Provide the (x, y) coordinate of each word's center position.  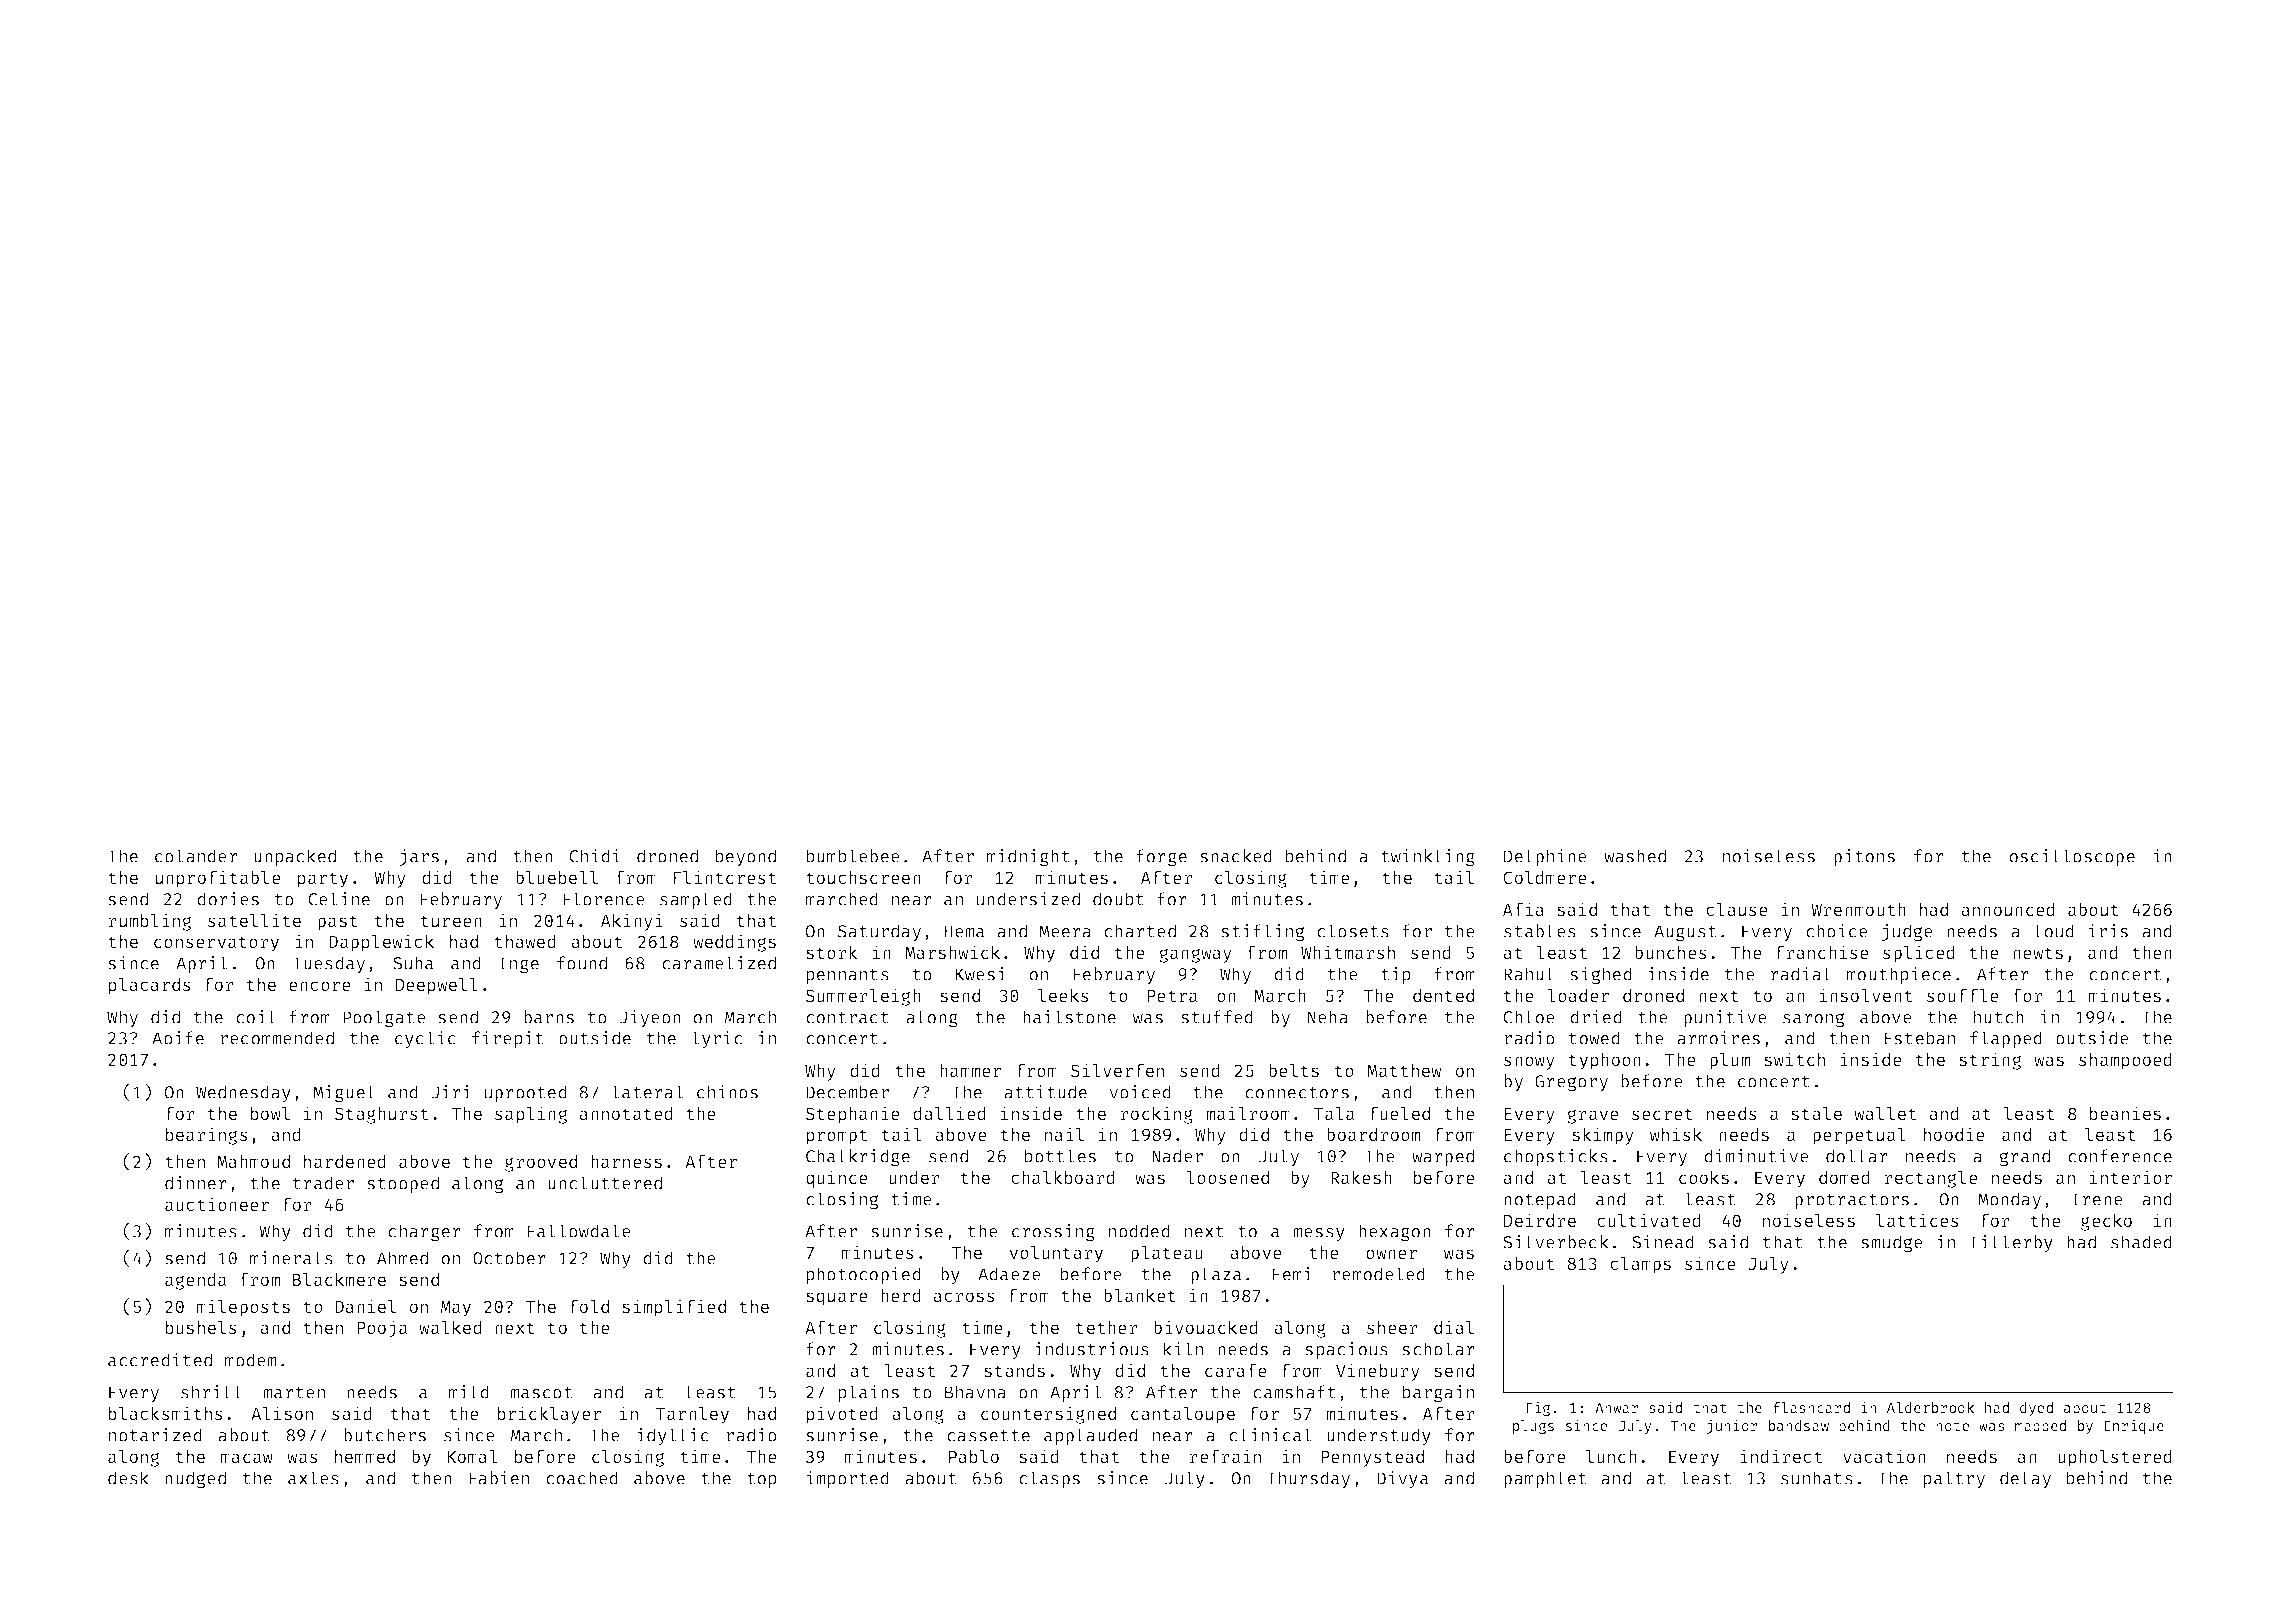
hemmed (365, 1456)
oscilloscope (2072, 857)
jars (419, 857)
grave (1593, 1116)
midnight (1028, 858)
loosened (1227, 1177)
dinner (196, 1183)
